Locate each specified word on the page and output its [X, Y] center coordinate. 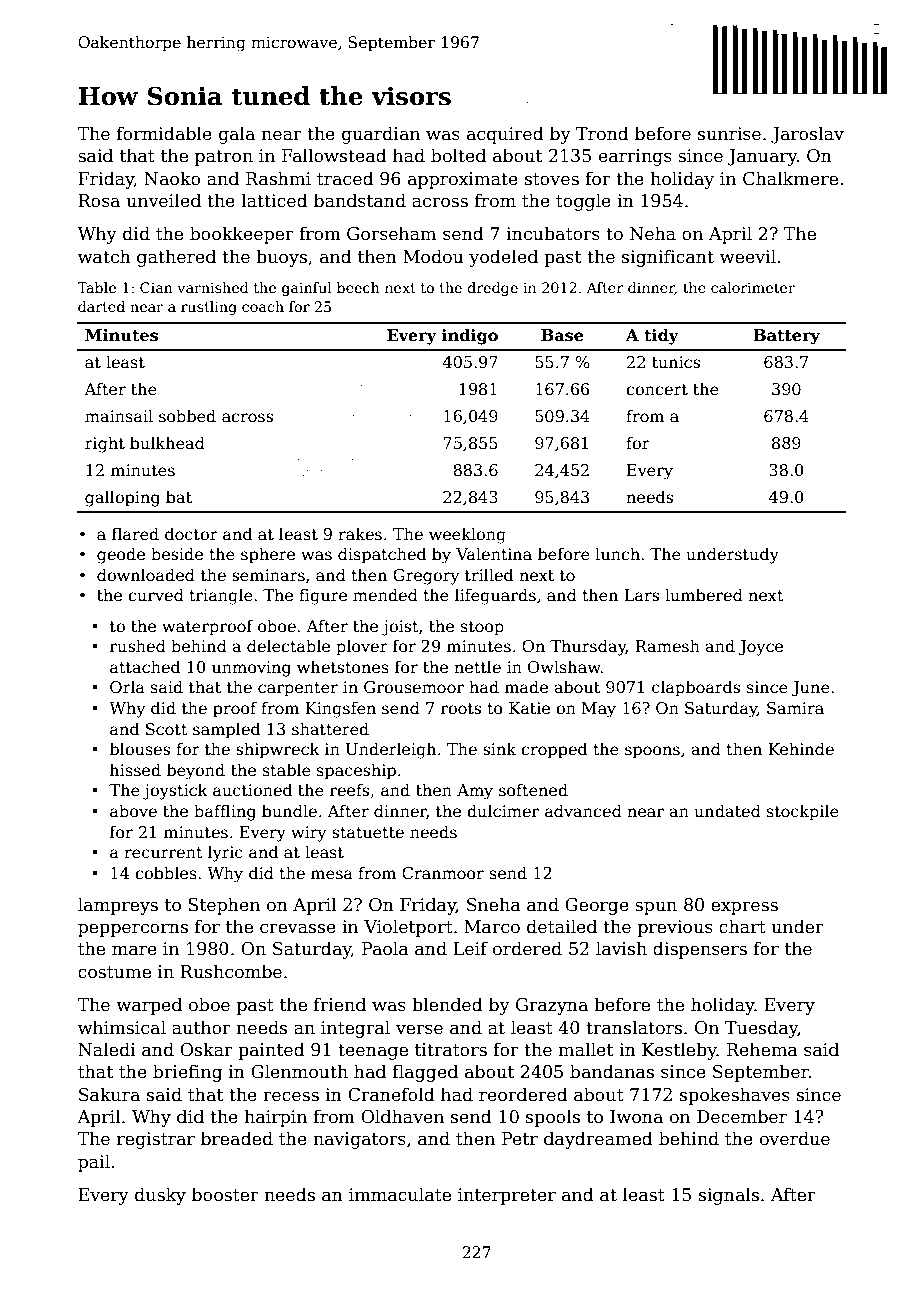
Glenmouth [299, 1071]
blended [447, 1004]
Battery [786, 337]
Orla [127, 686]
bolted [458, 155]
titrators [451, 1050]
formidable [164, 133]
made [526, 686]
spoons [652, 752]
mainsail [119, 415]
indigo [470, 336]
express [744, 908]
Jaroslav [807, 135]
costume [114, 972]
